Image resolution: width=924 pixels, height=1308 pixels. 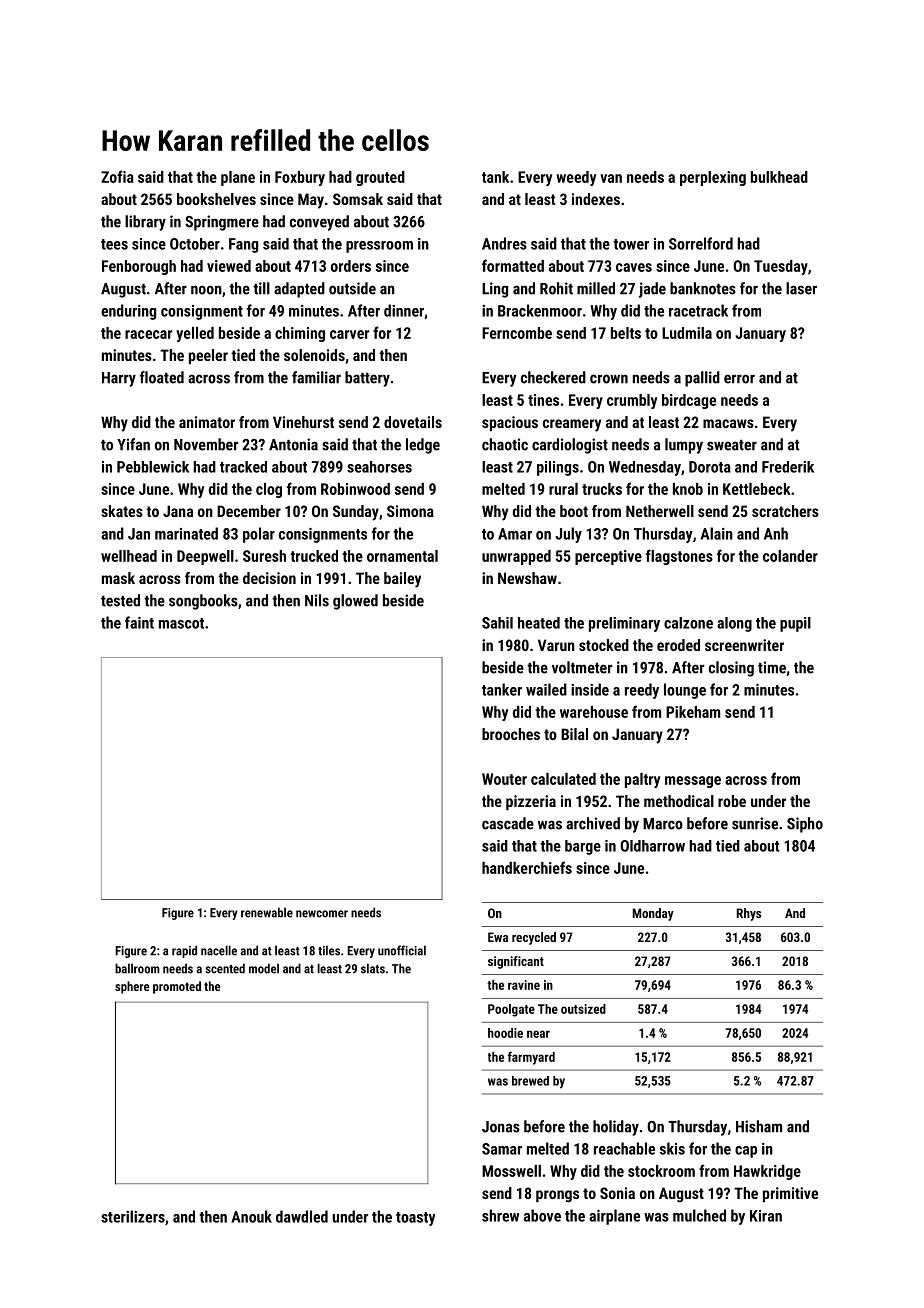 I want to click on nacelle, so click(x=219, y=950).
